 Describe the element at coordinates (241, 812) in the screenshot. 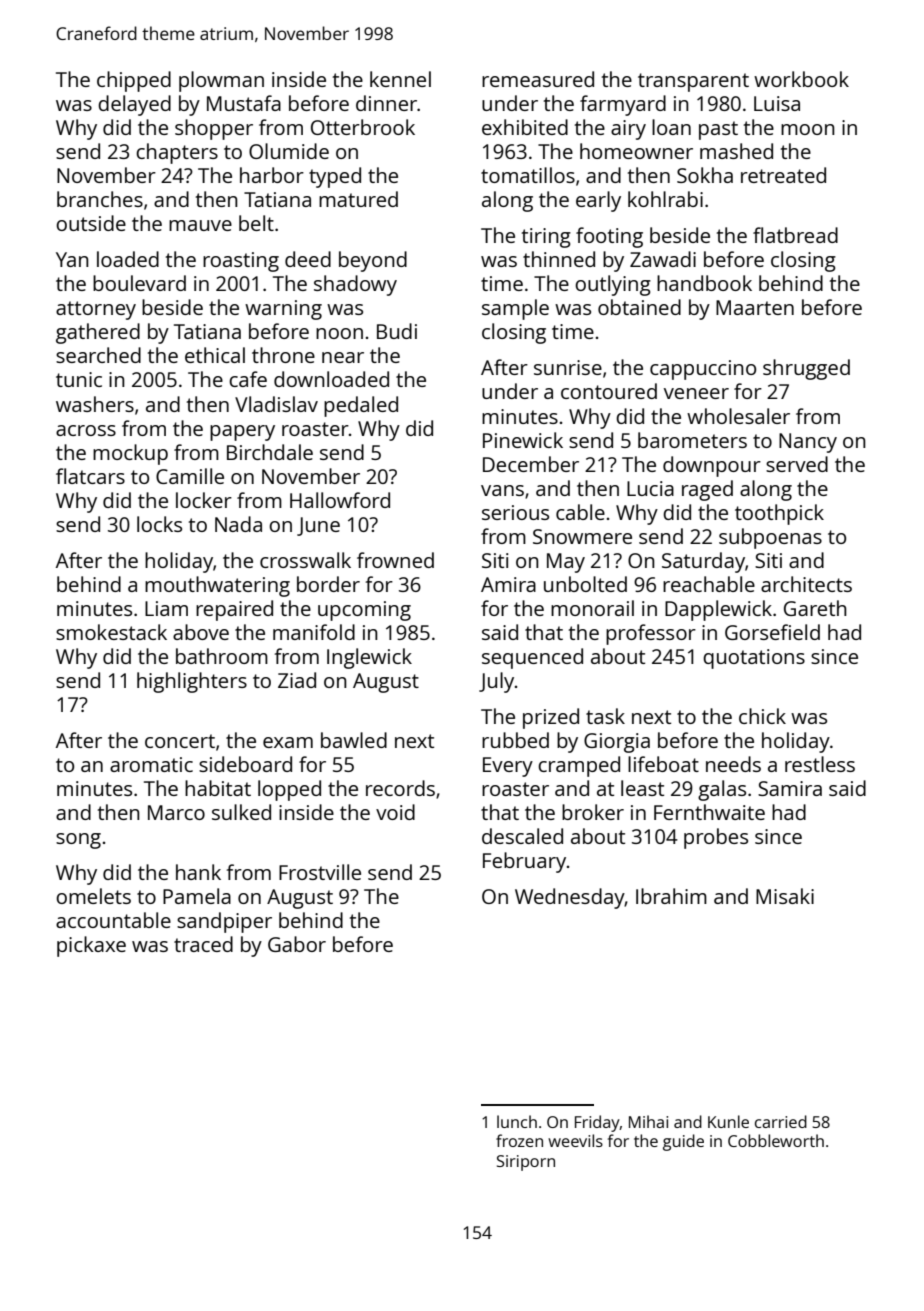

I see `sulked` at that location.
